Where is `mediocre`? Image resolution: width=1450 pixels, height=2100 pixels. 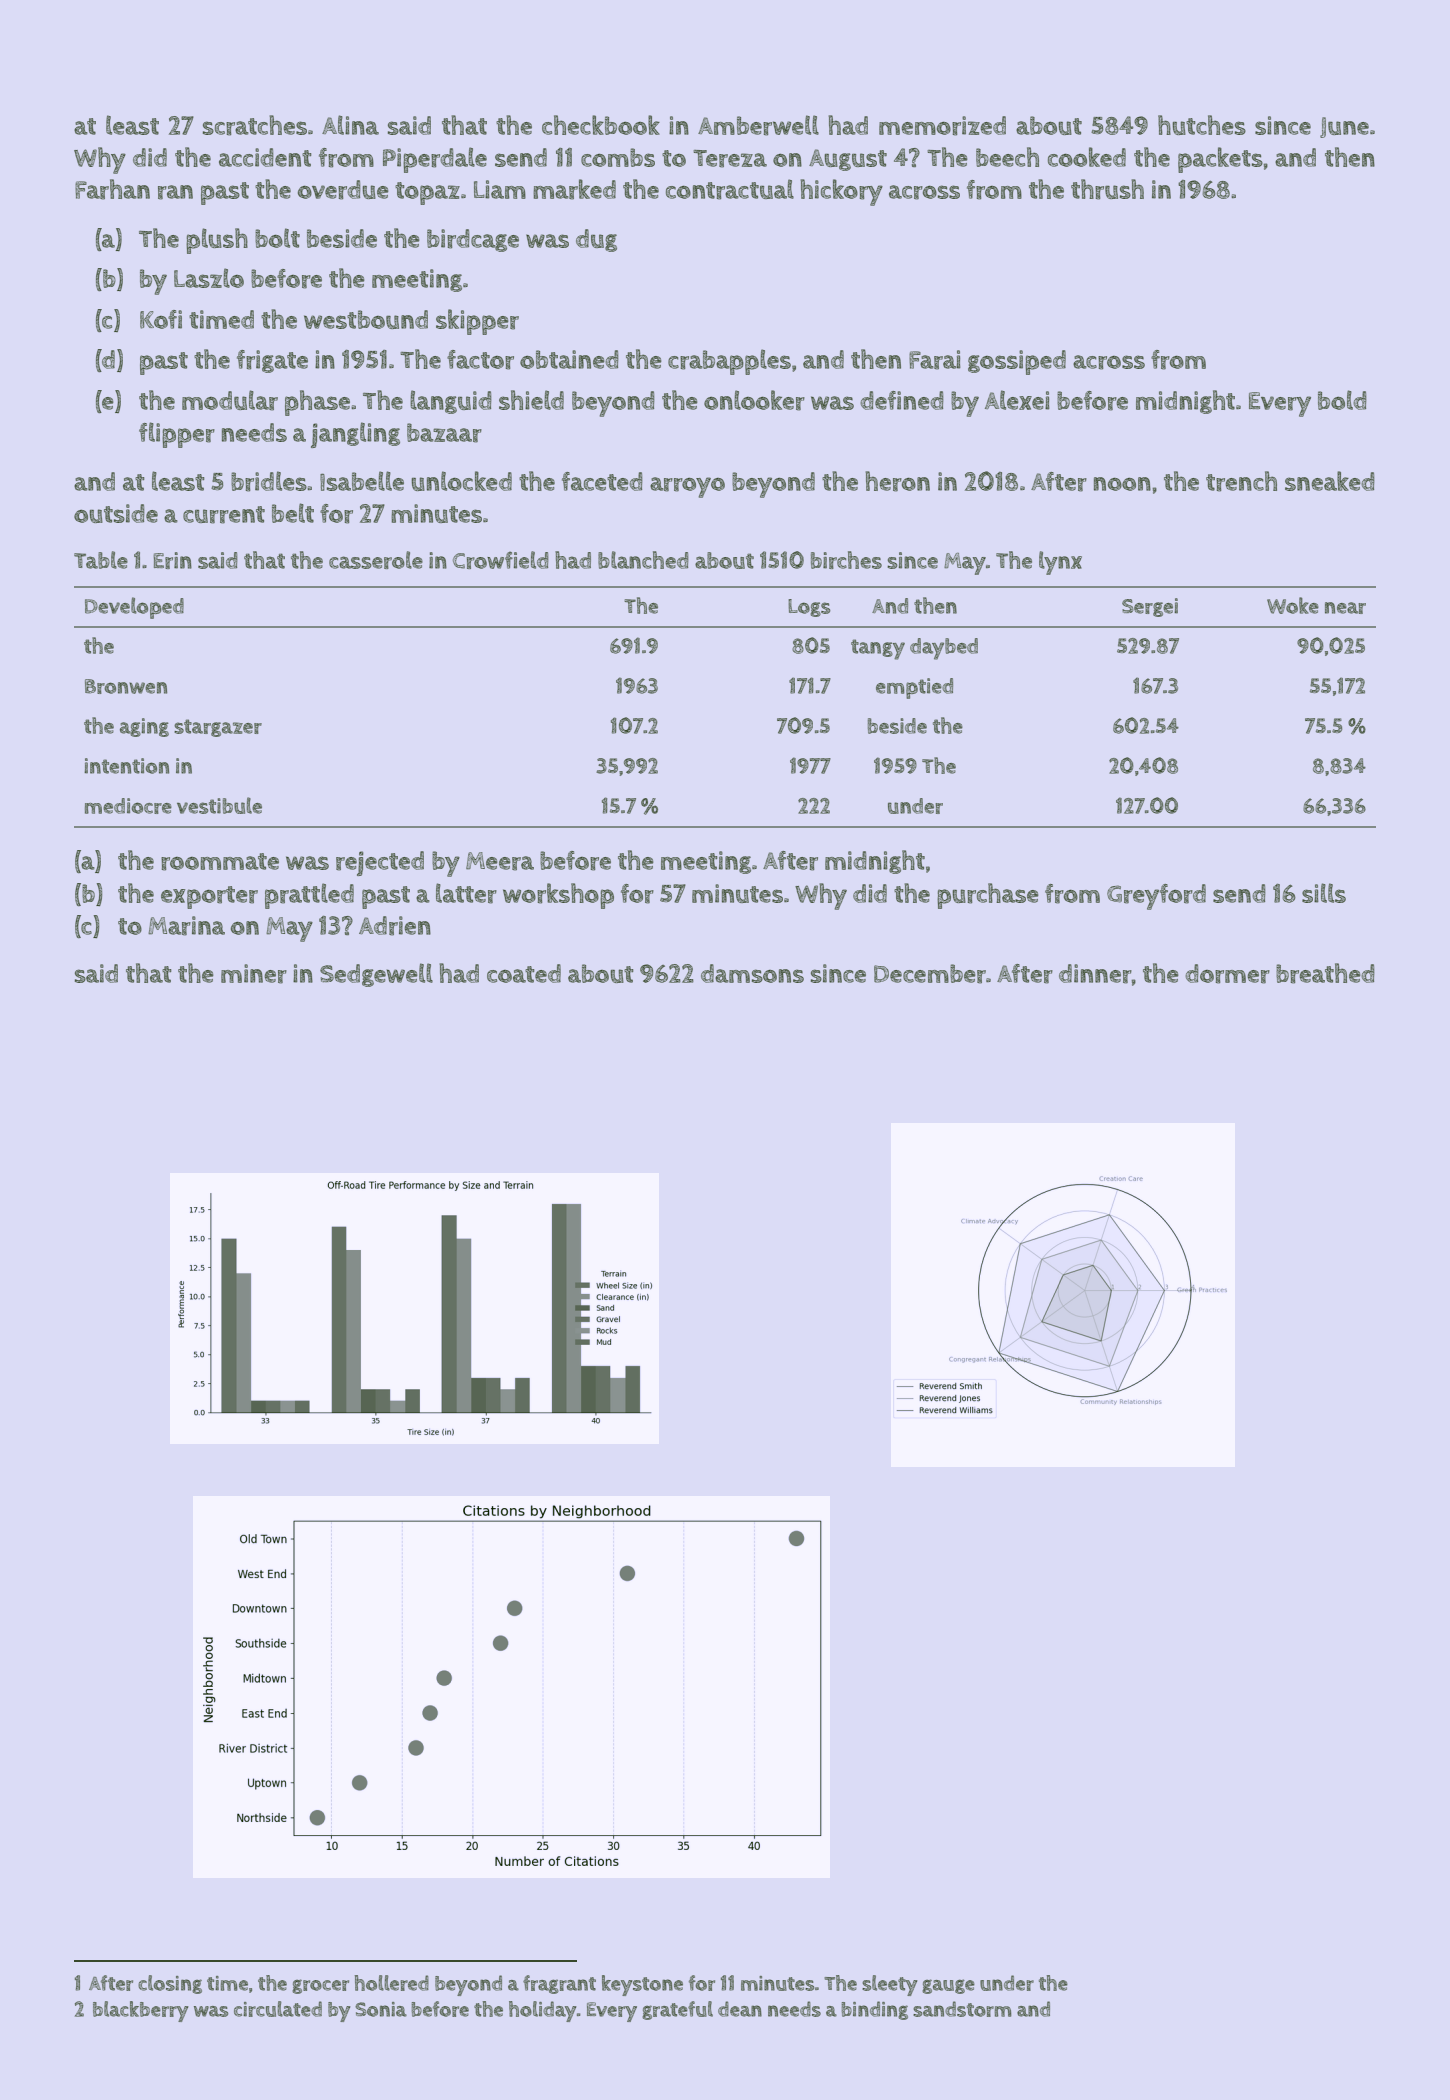 mediocre is located at coordinates (128, 806).
